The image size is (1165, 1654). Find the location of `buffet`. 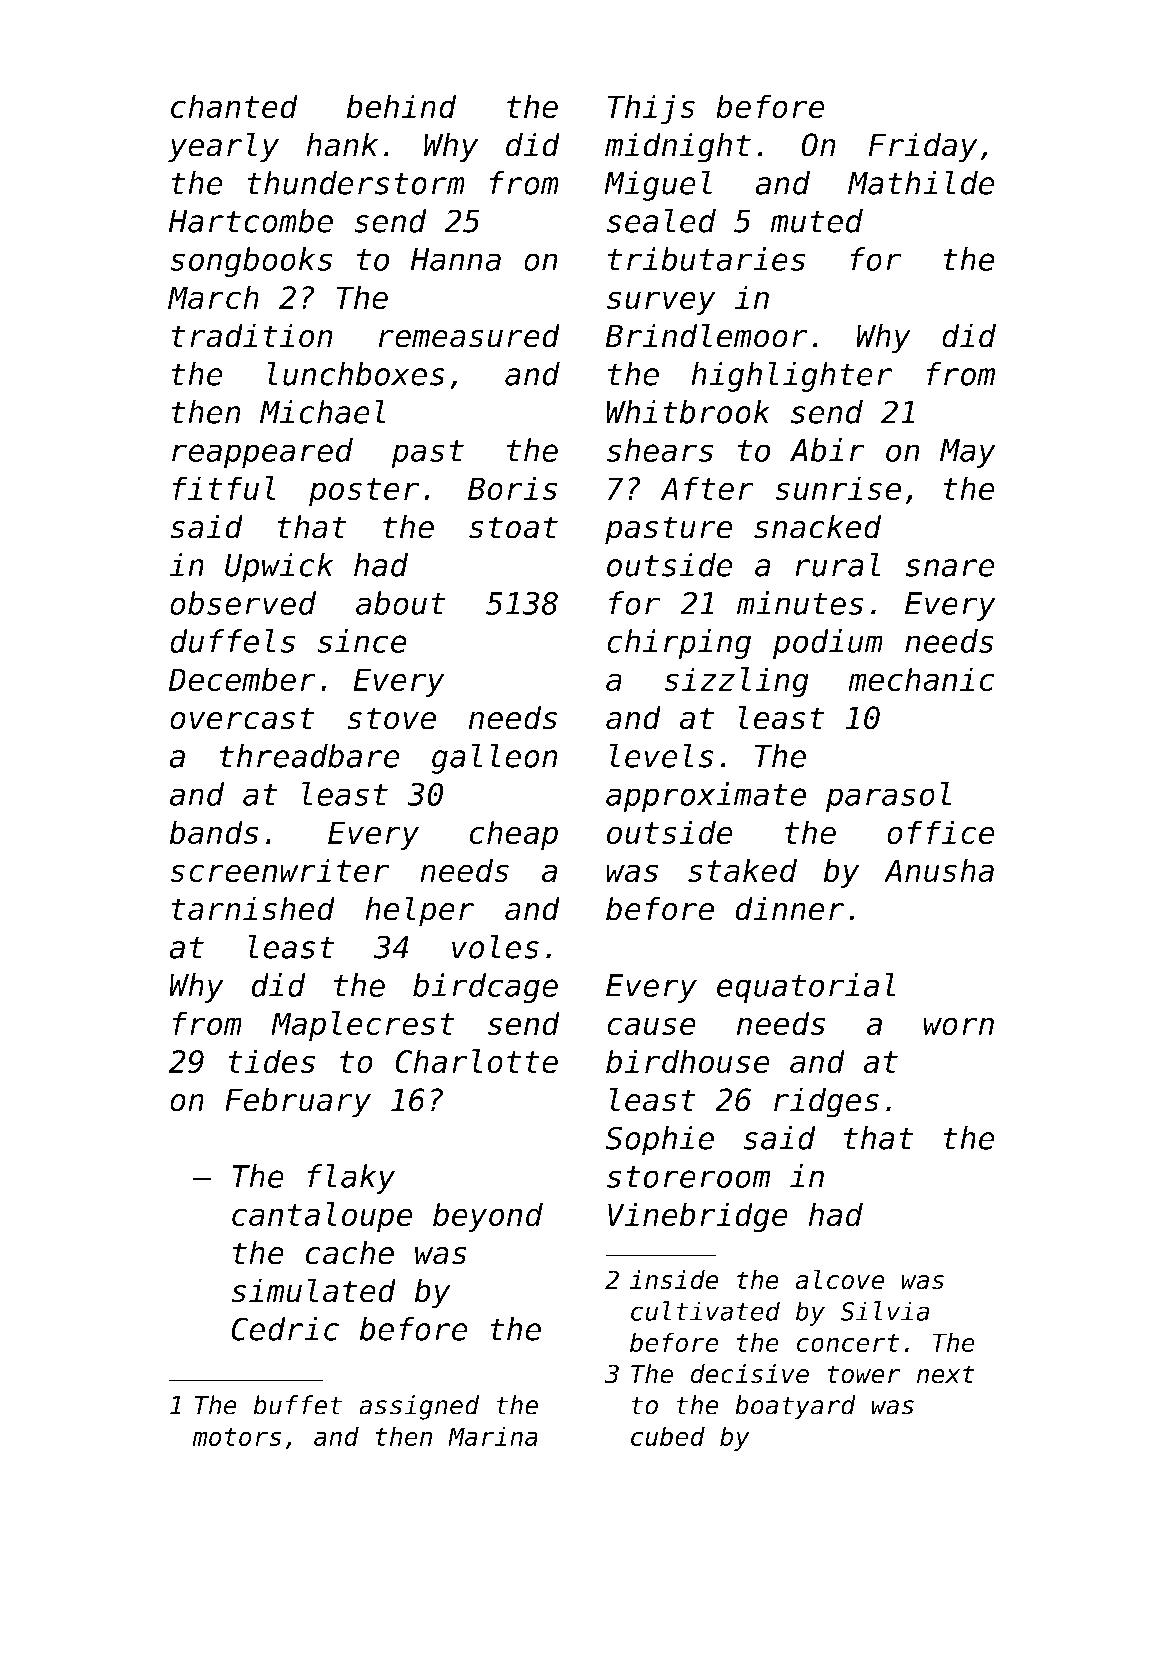

buffet is located at coordinates (298, 1405).
